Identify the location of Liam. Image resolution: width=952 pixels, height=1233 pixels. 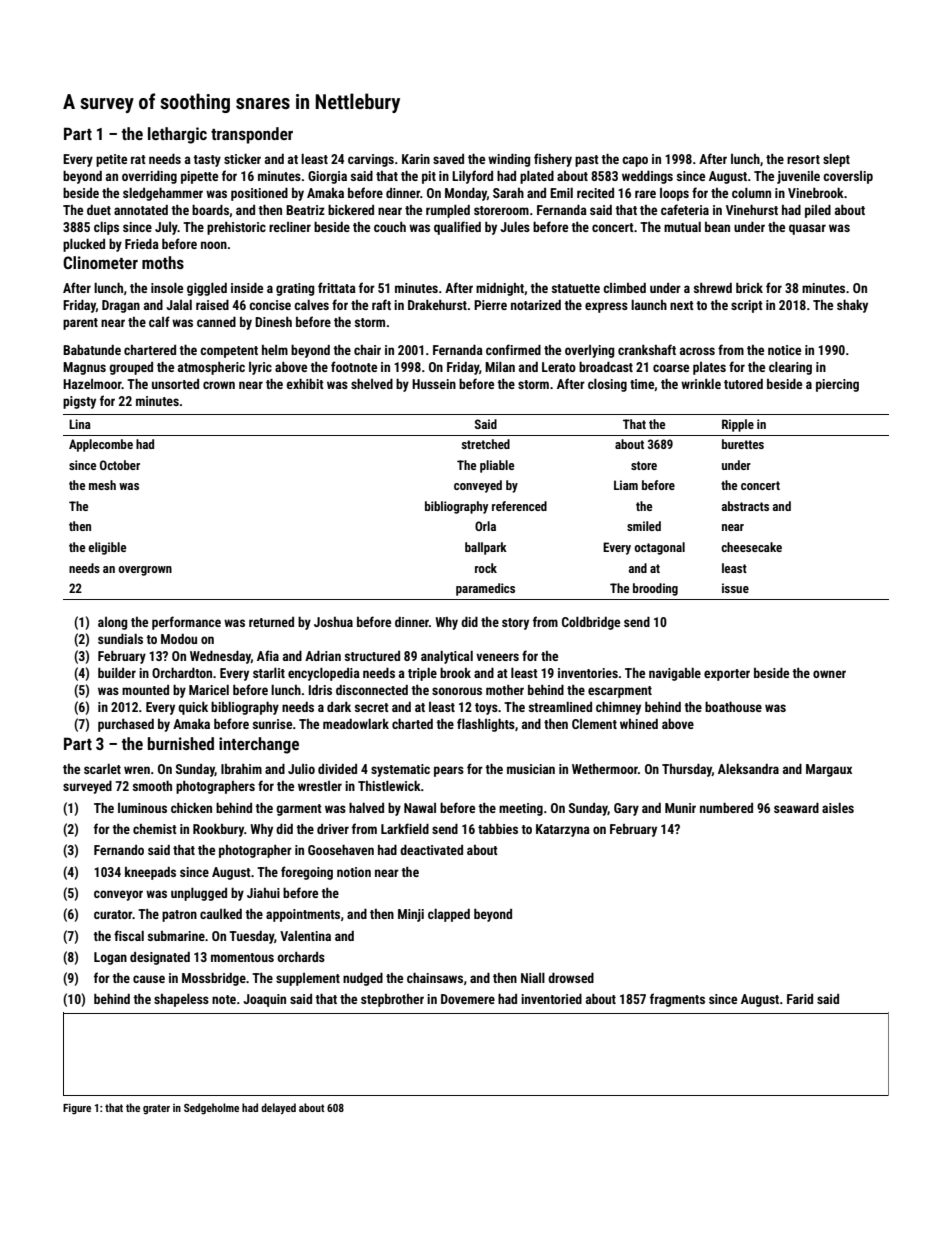
(626, 485).
